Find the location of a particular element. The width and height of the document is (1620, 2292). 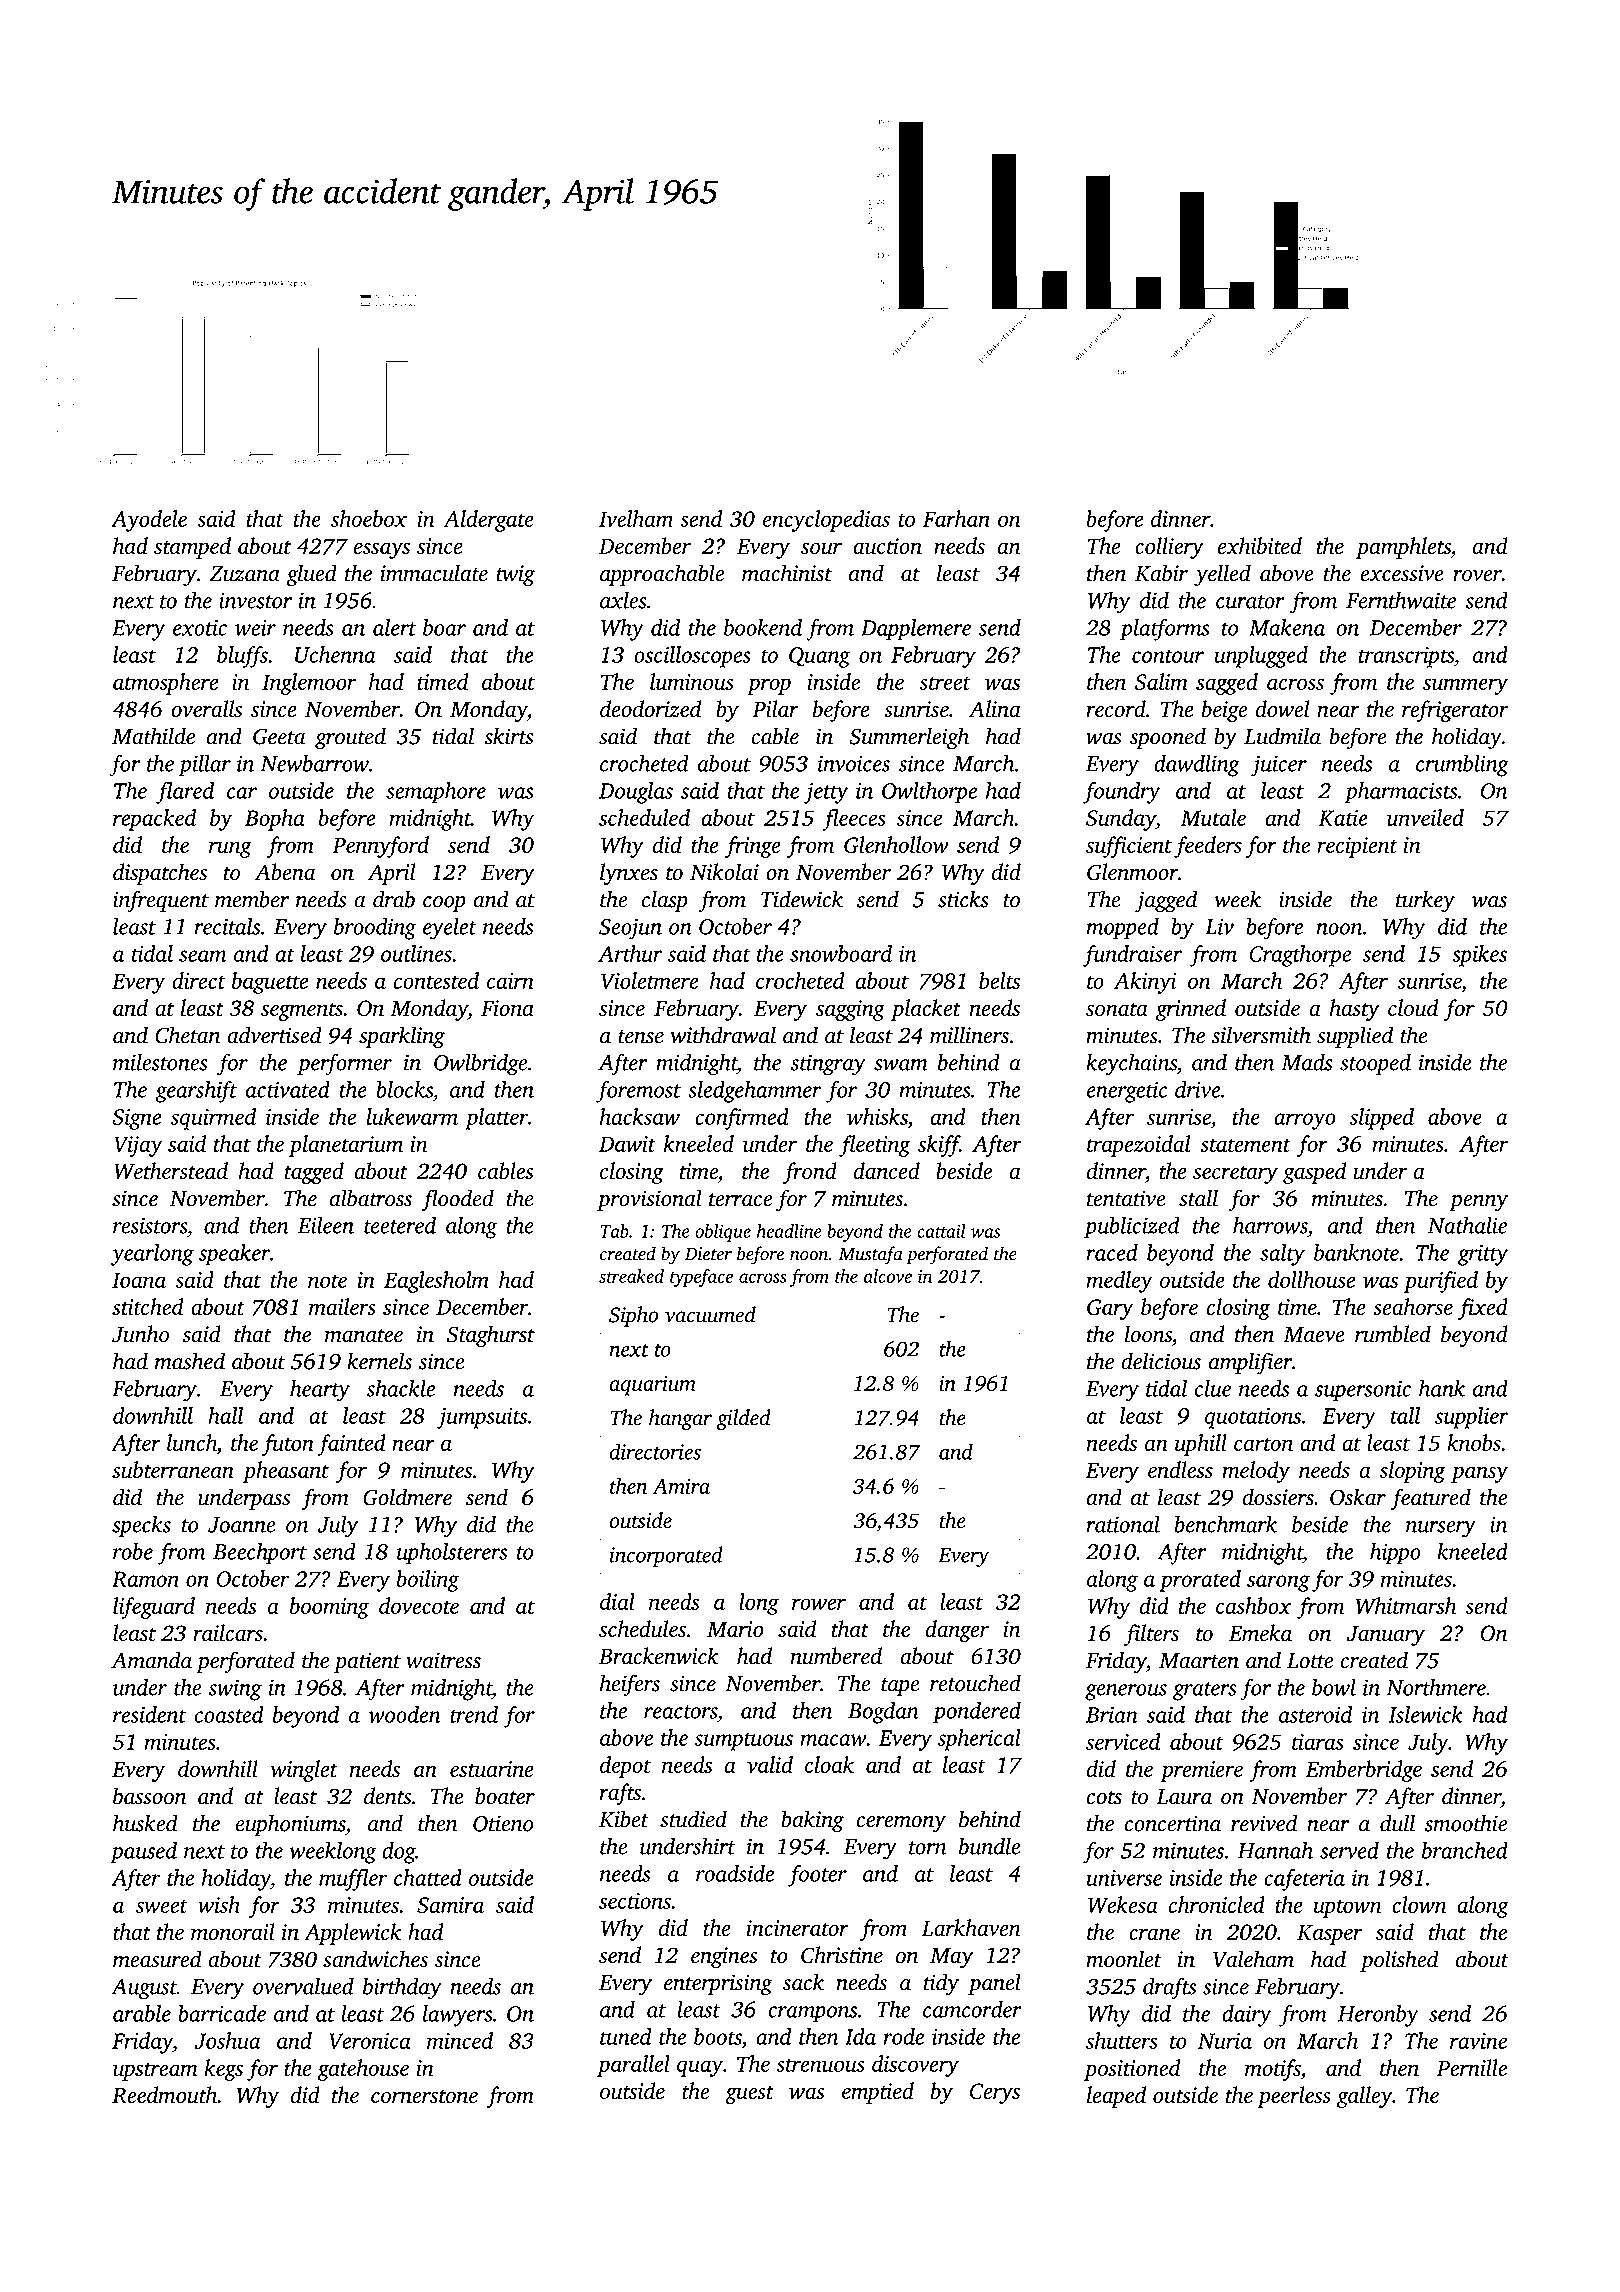

measured is located at coordinates (157, 1959).
